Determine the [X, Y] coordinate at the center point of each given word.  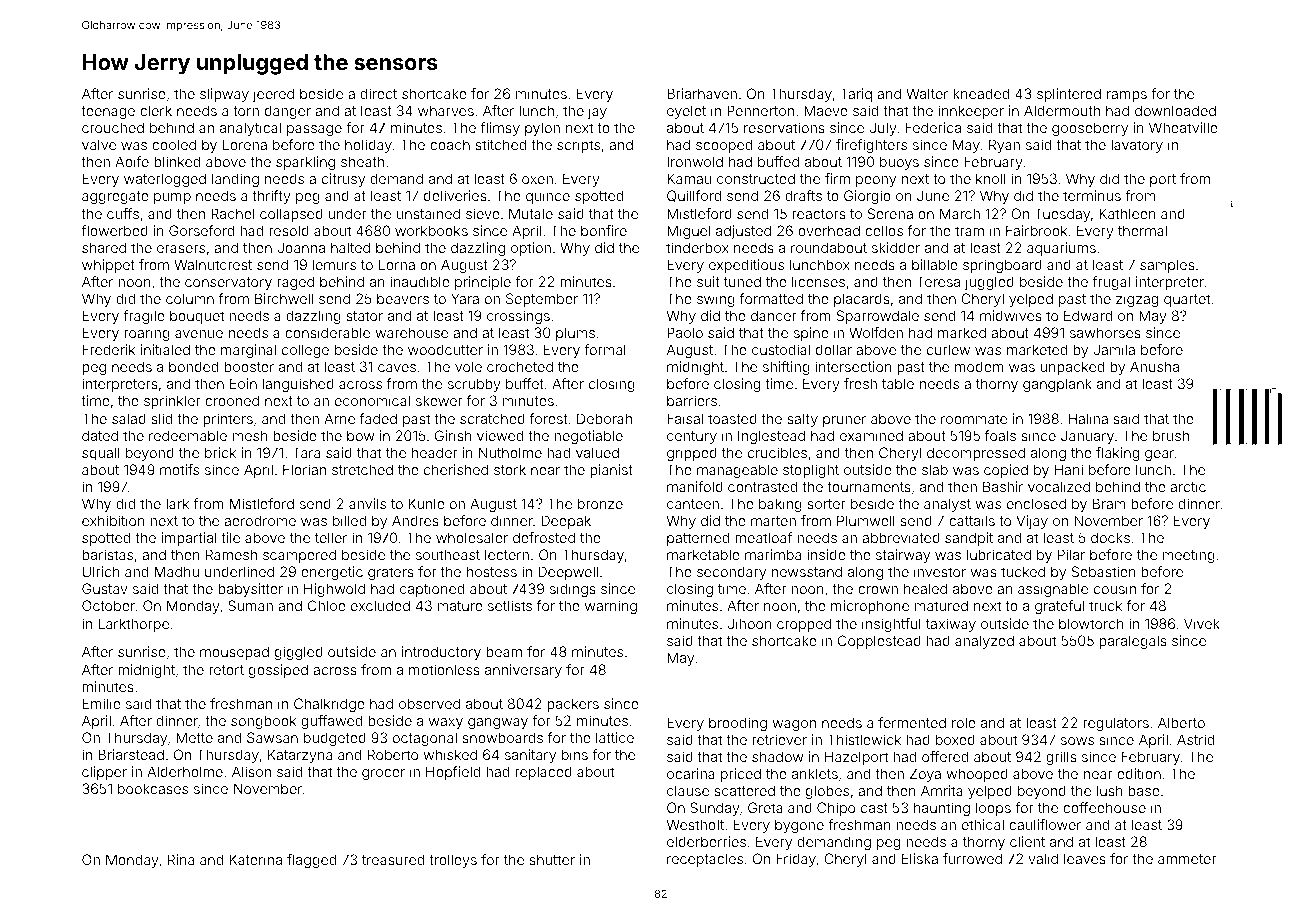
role [964, 722]
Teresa [938, 281]
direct [378, 93]
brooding [738, 724]
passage [314, 130]
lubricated [999, 554]
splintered [1069, 95]
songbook [263, 722]
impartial [189, 539]
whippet [108, 266]
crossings [518, 317]
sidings [573, 590]
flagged [311, 861]
